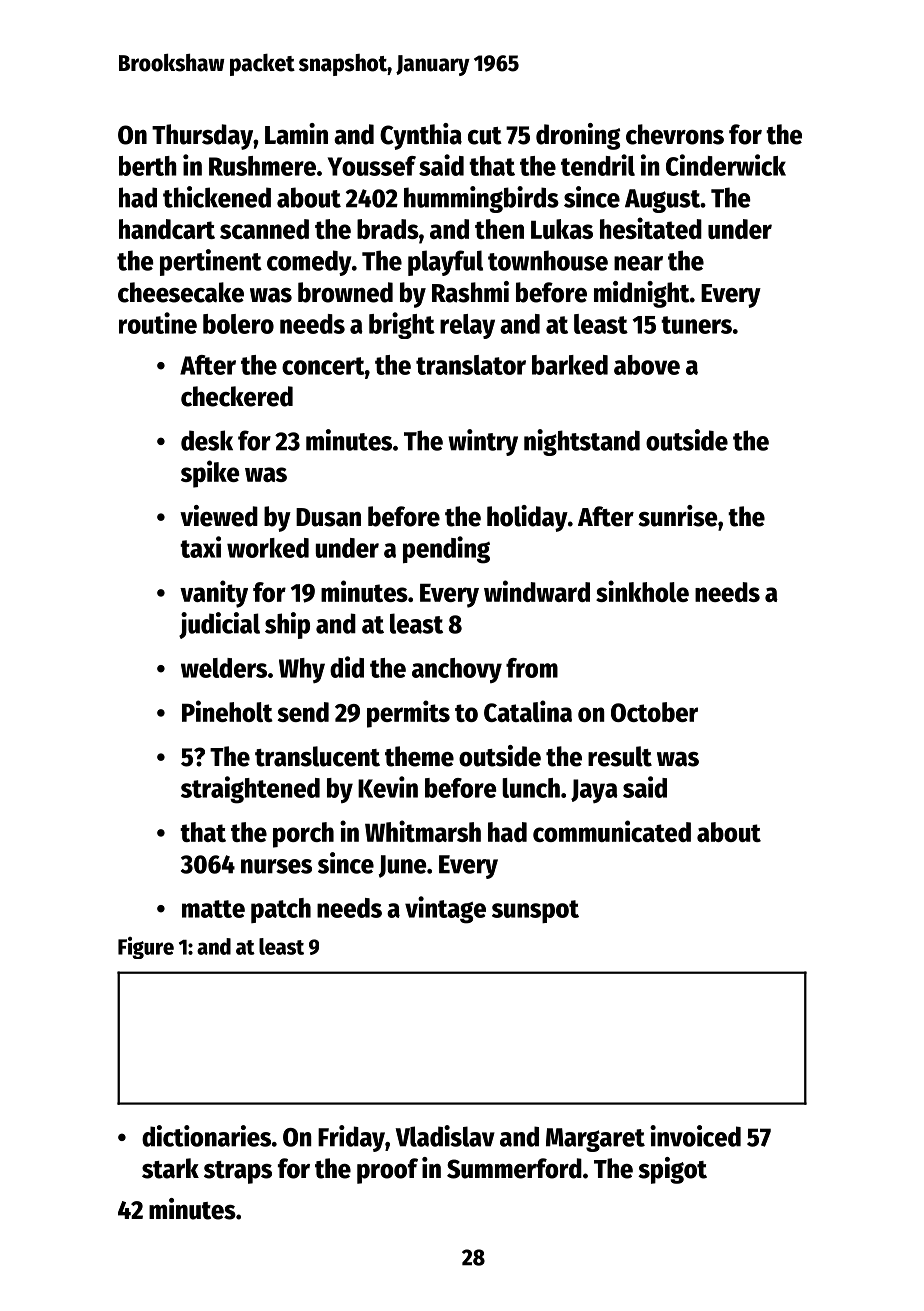 The width and height of the page is (924, 1311). Describe the element at coordinates (202, 137) in the page. I see `Thursday` at that location.
